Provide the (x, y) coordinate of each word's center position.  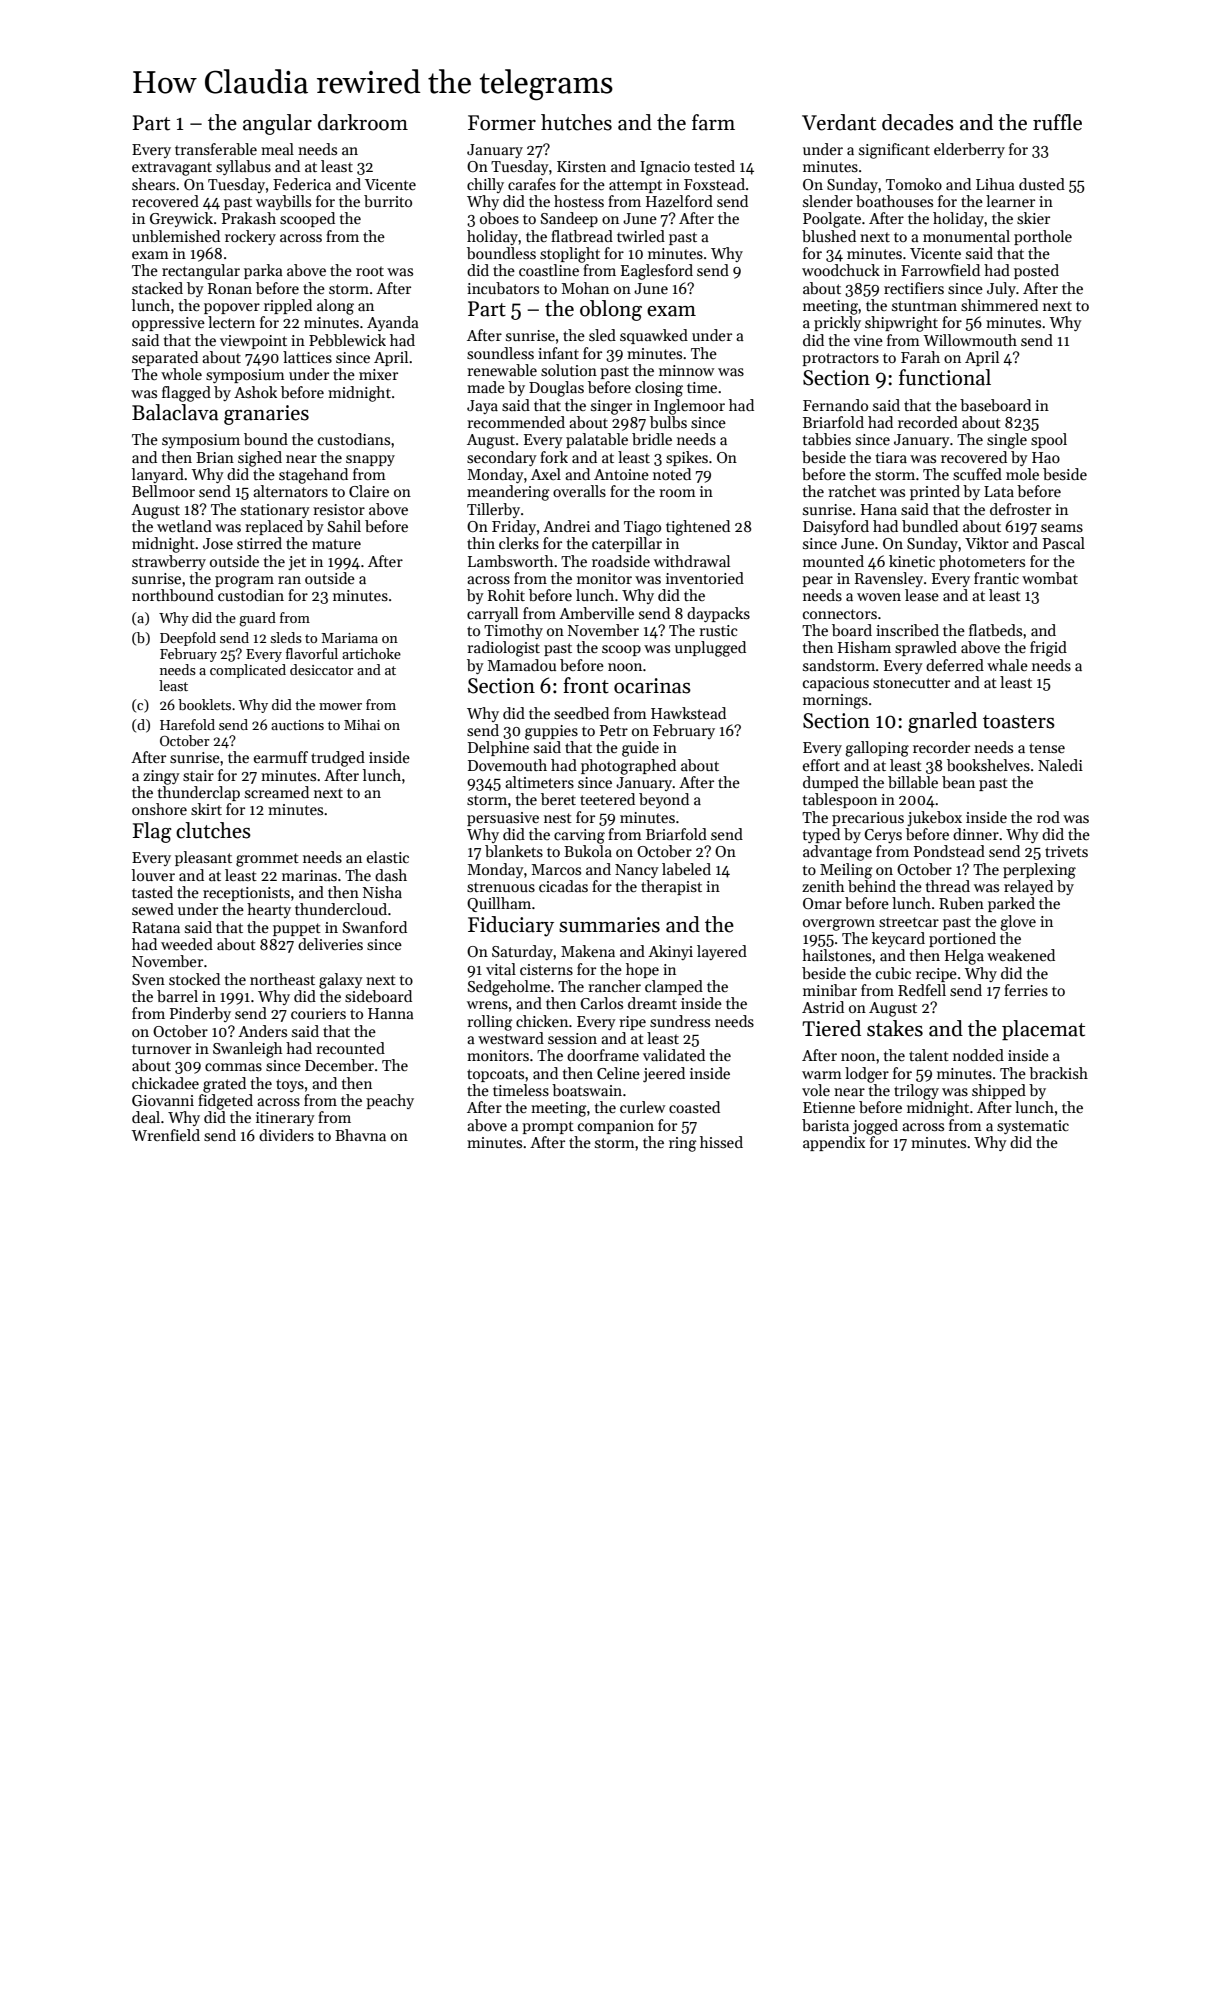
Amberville (596, 613)
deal (146, 1117)
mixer (378, 374)
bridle (652, 439)
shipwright (901, 324)
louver (153, 875)
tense (1047, 748)
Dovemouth (507, 765)
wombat (1050, 578)
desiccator (322, 669)
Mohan (585, 288)
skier (1033, 218)
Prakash (249, 218)
